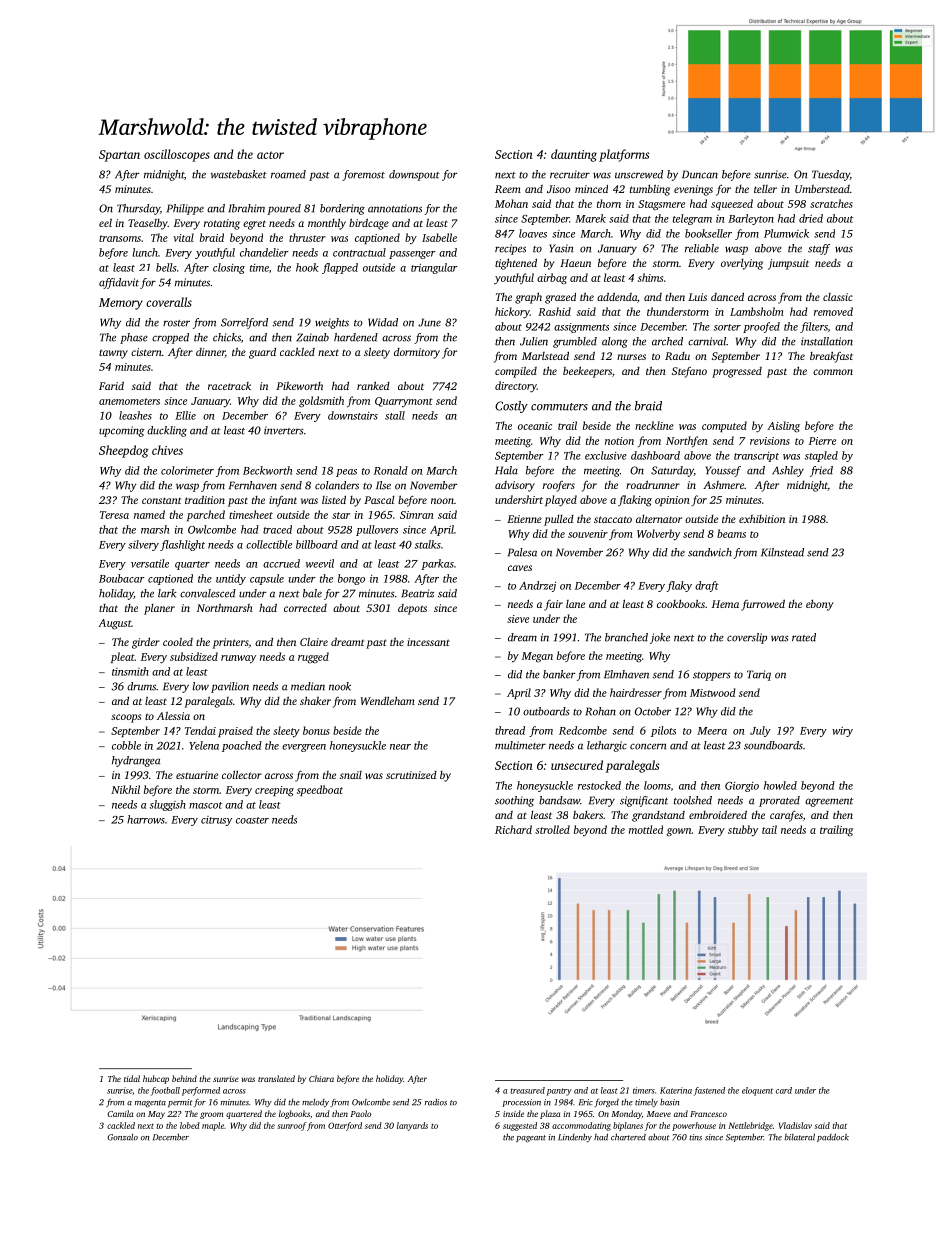 The width and height of the page is (952, 1233). Describe the element at coordinates (702, 248) in the page. I see `reliable` at that location.
